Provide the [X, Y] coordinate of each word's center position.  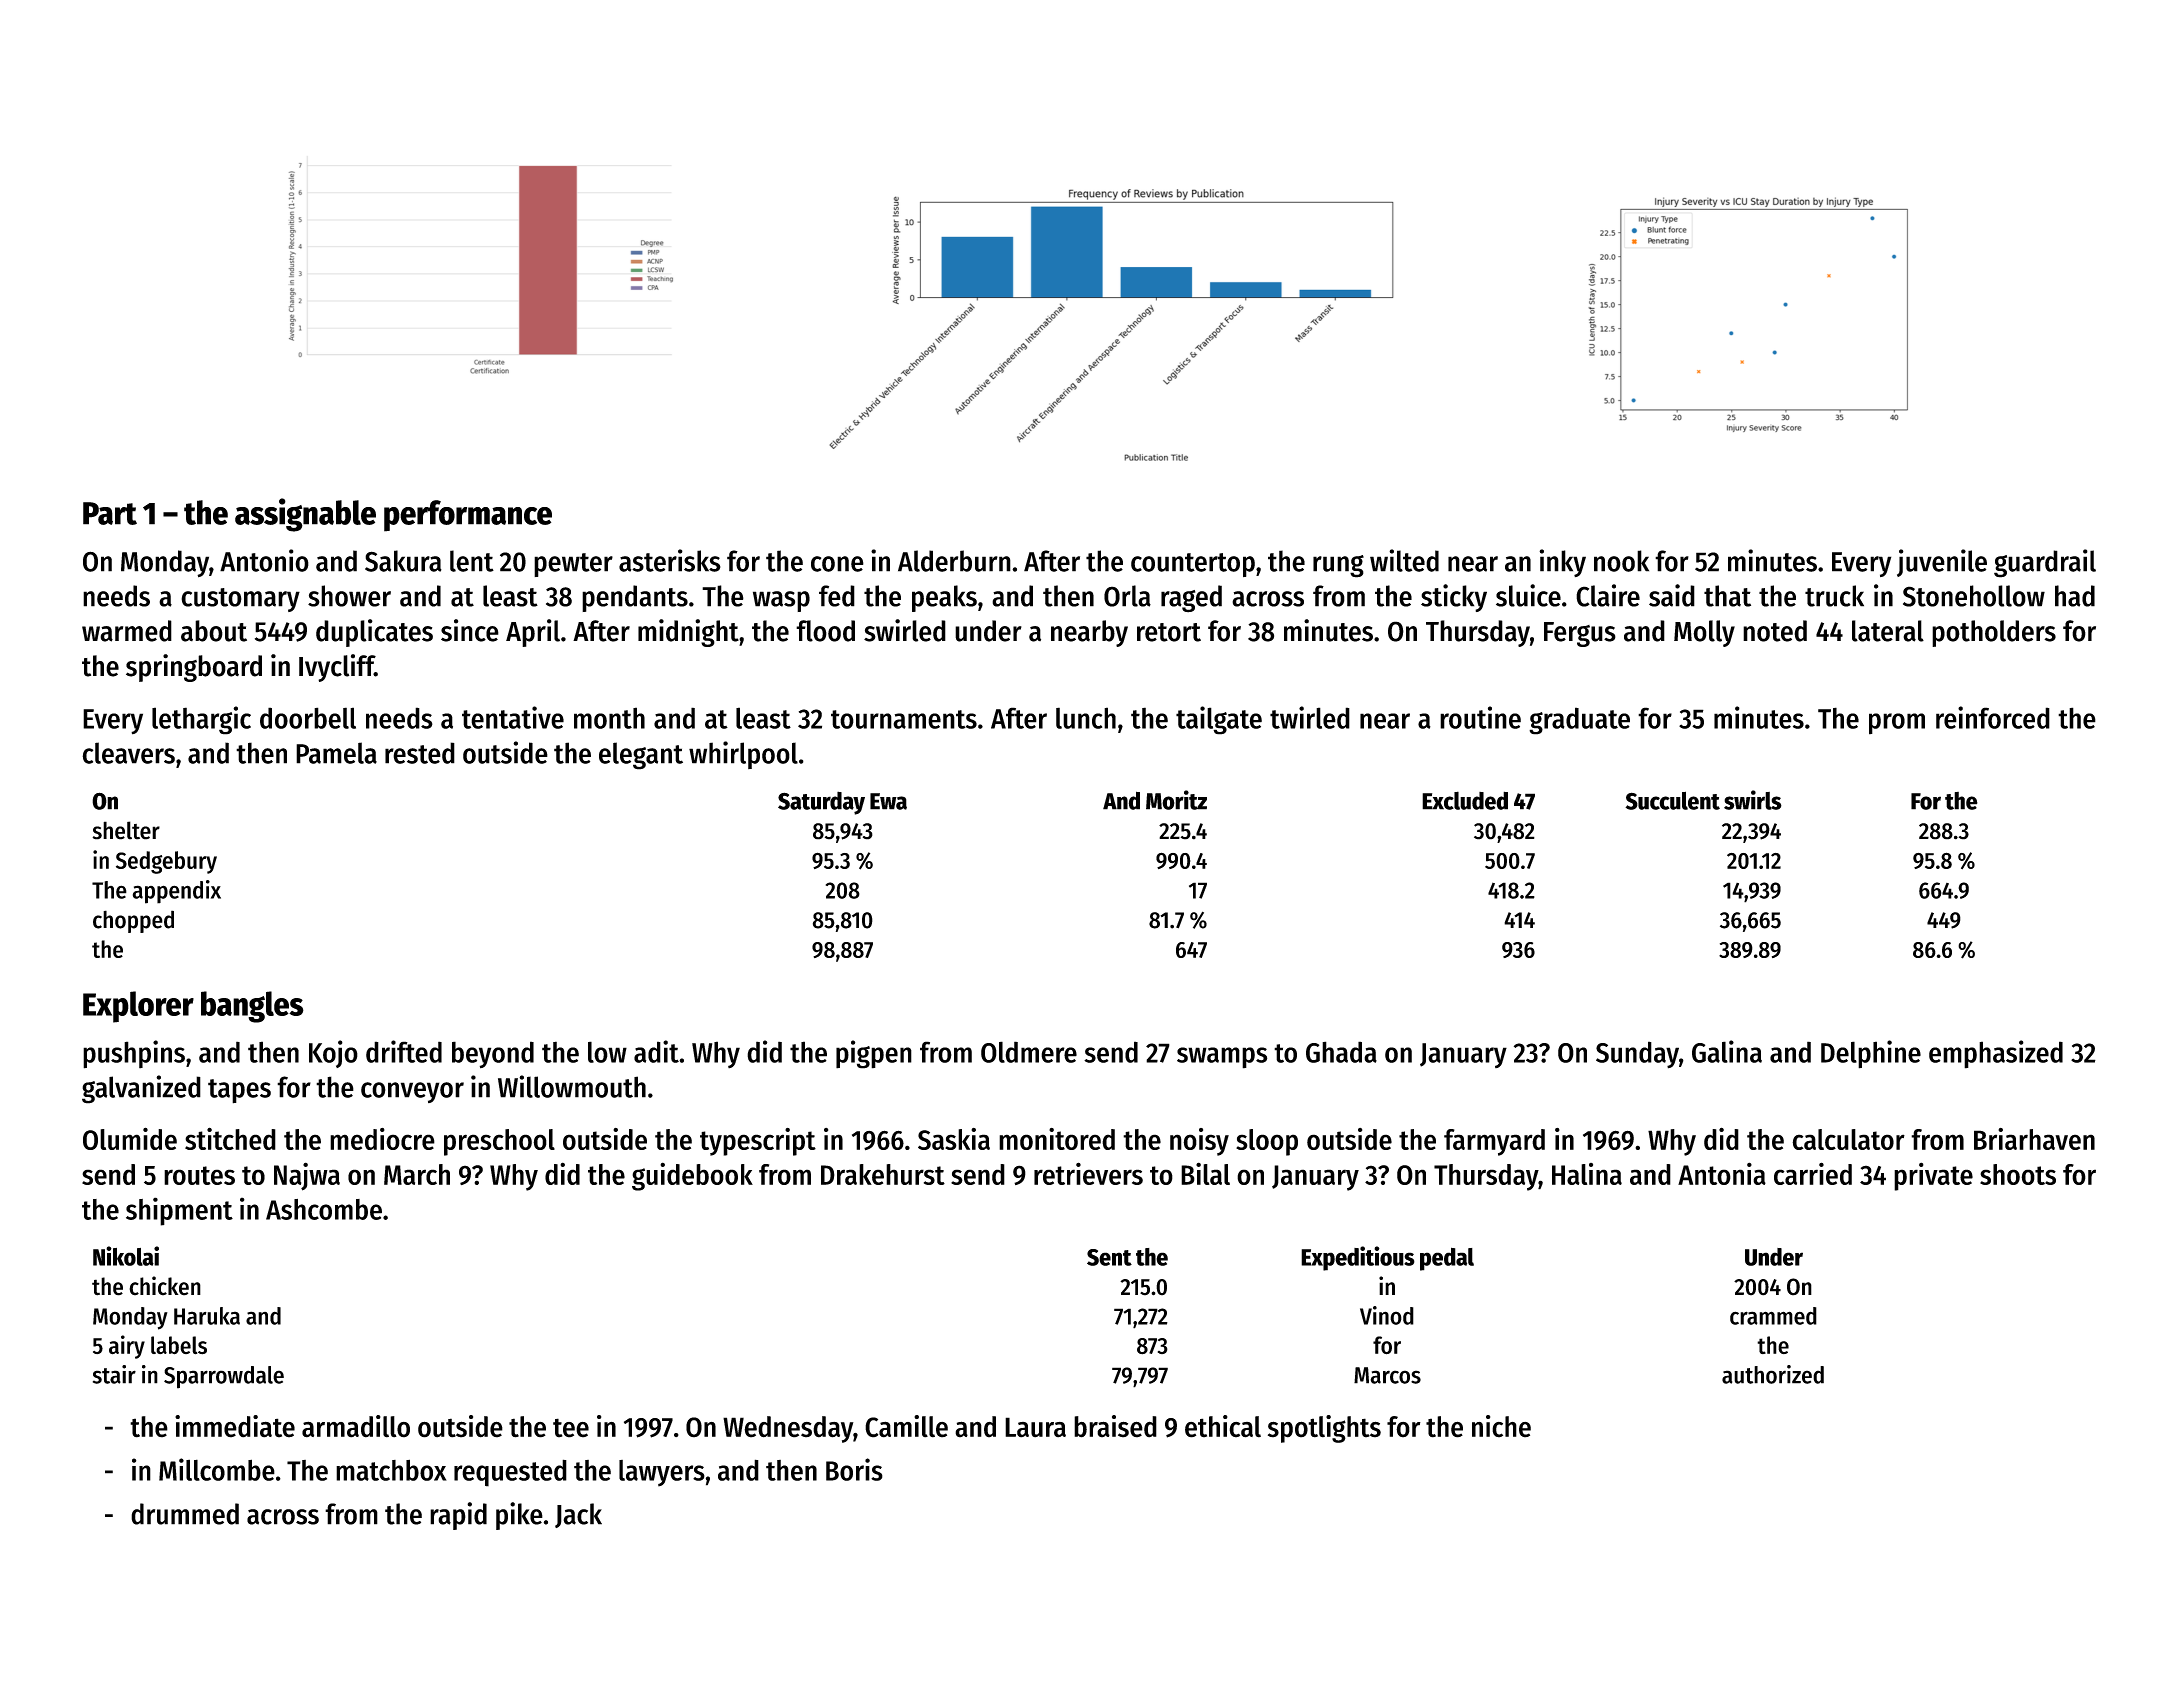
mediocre [382, 1139]
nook [1621, 561]
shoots [2018, 1174]
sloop [1267, 1142]
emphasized [1996, 1054]
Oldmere [1029, 1052]
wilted [1404, 560]
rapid [458, 1516]
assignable [305, 515]
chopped [133, 921]
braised [1115, 1426]
